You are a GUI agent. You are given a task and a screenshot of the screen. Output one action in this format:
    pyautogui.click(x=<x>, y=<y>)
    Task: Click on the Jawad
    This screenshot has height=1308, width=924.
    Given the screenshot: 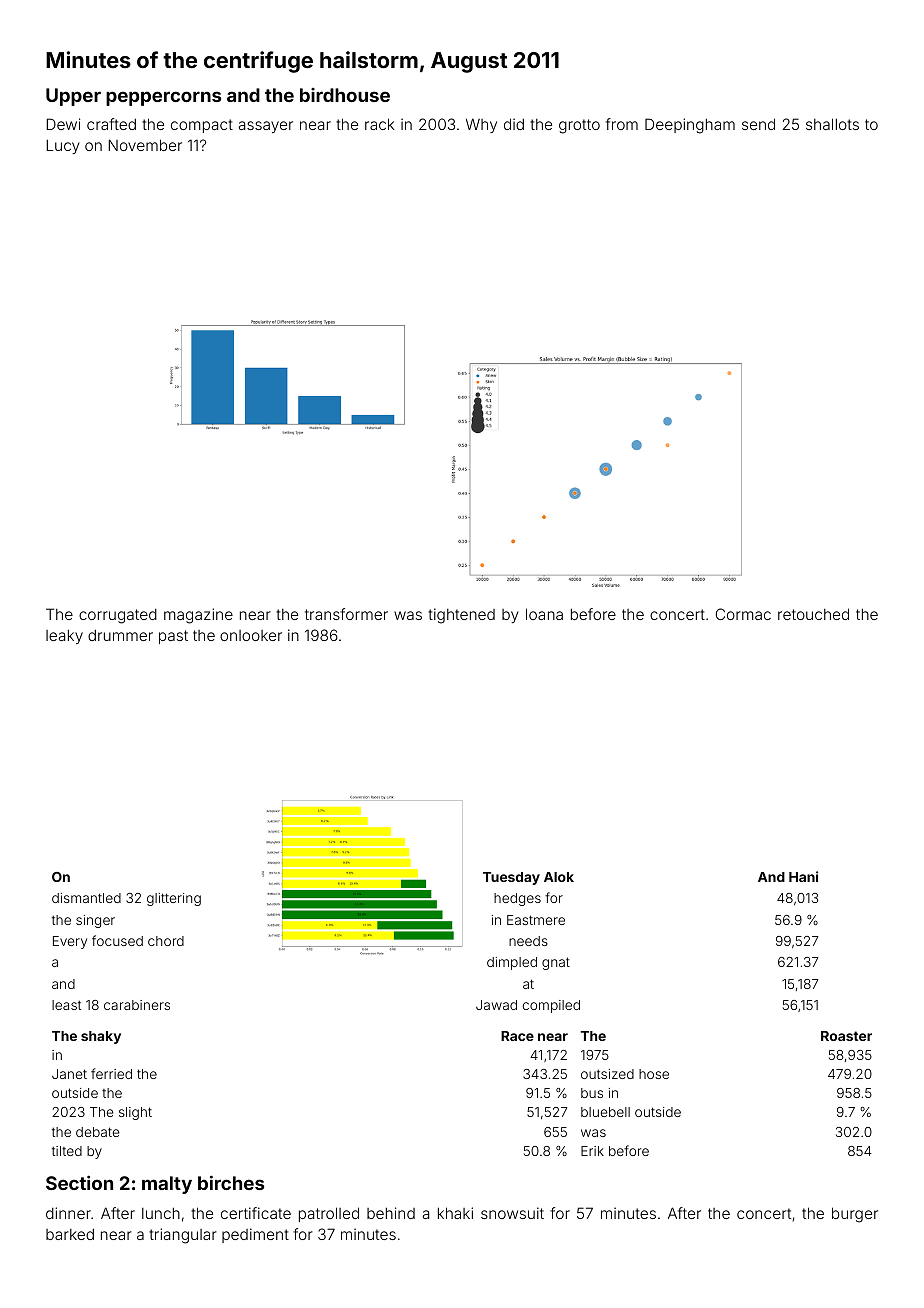 What is the action you would take?
    pyautogui.click(x=496, y=1005)
